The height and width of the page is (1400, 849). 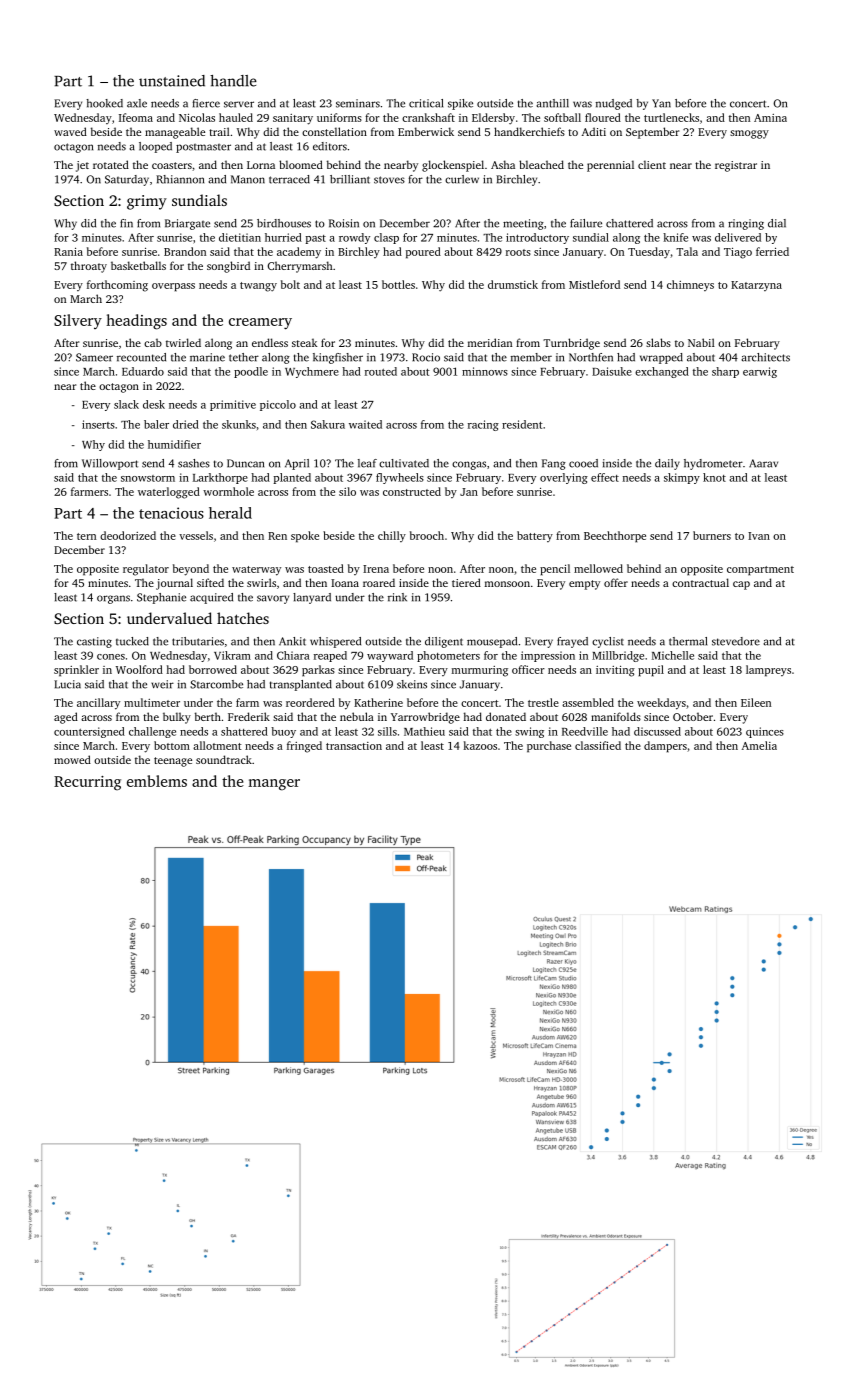 What do you see at coordinates (232, 655) in the page?
I see `Vikram` at bounding box center [232, 655].
